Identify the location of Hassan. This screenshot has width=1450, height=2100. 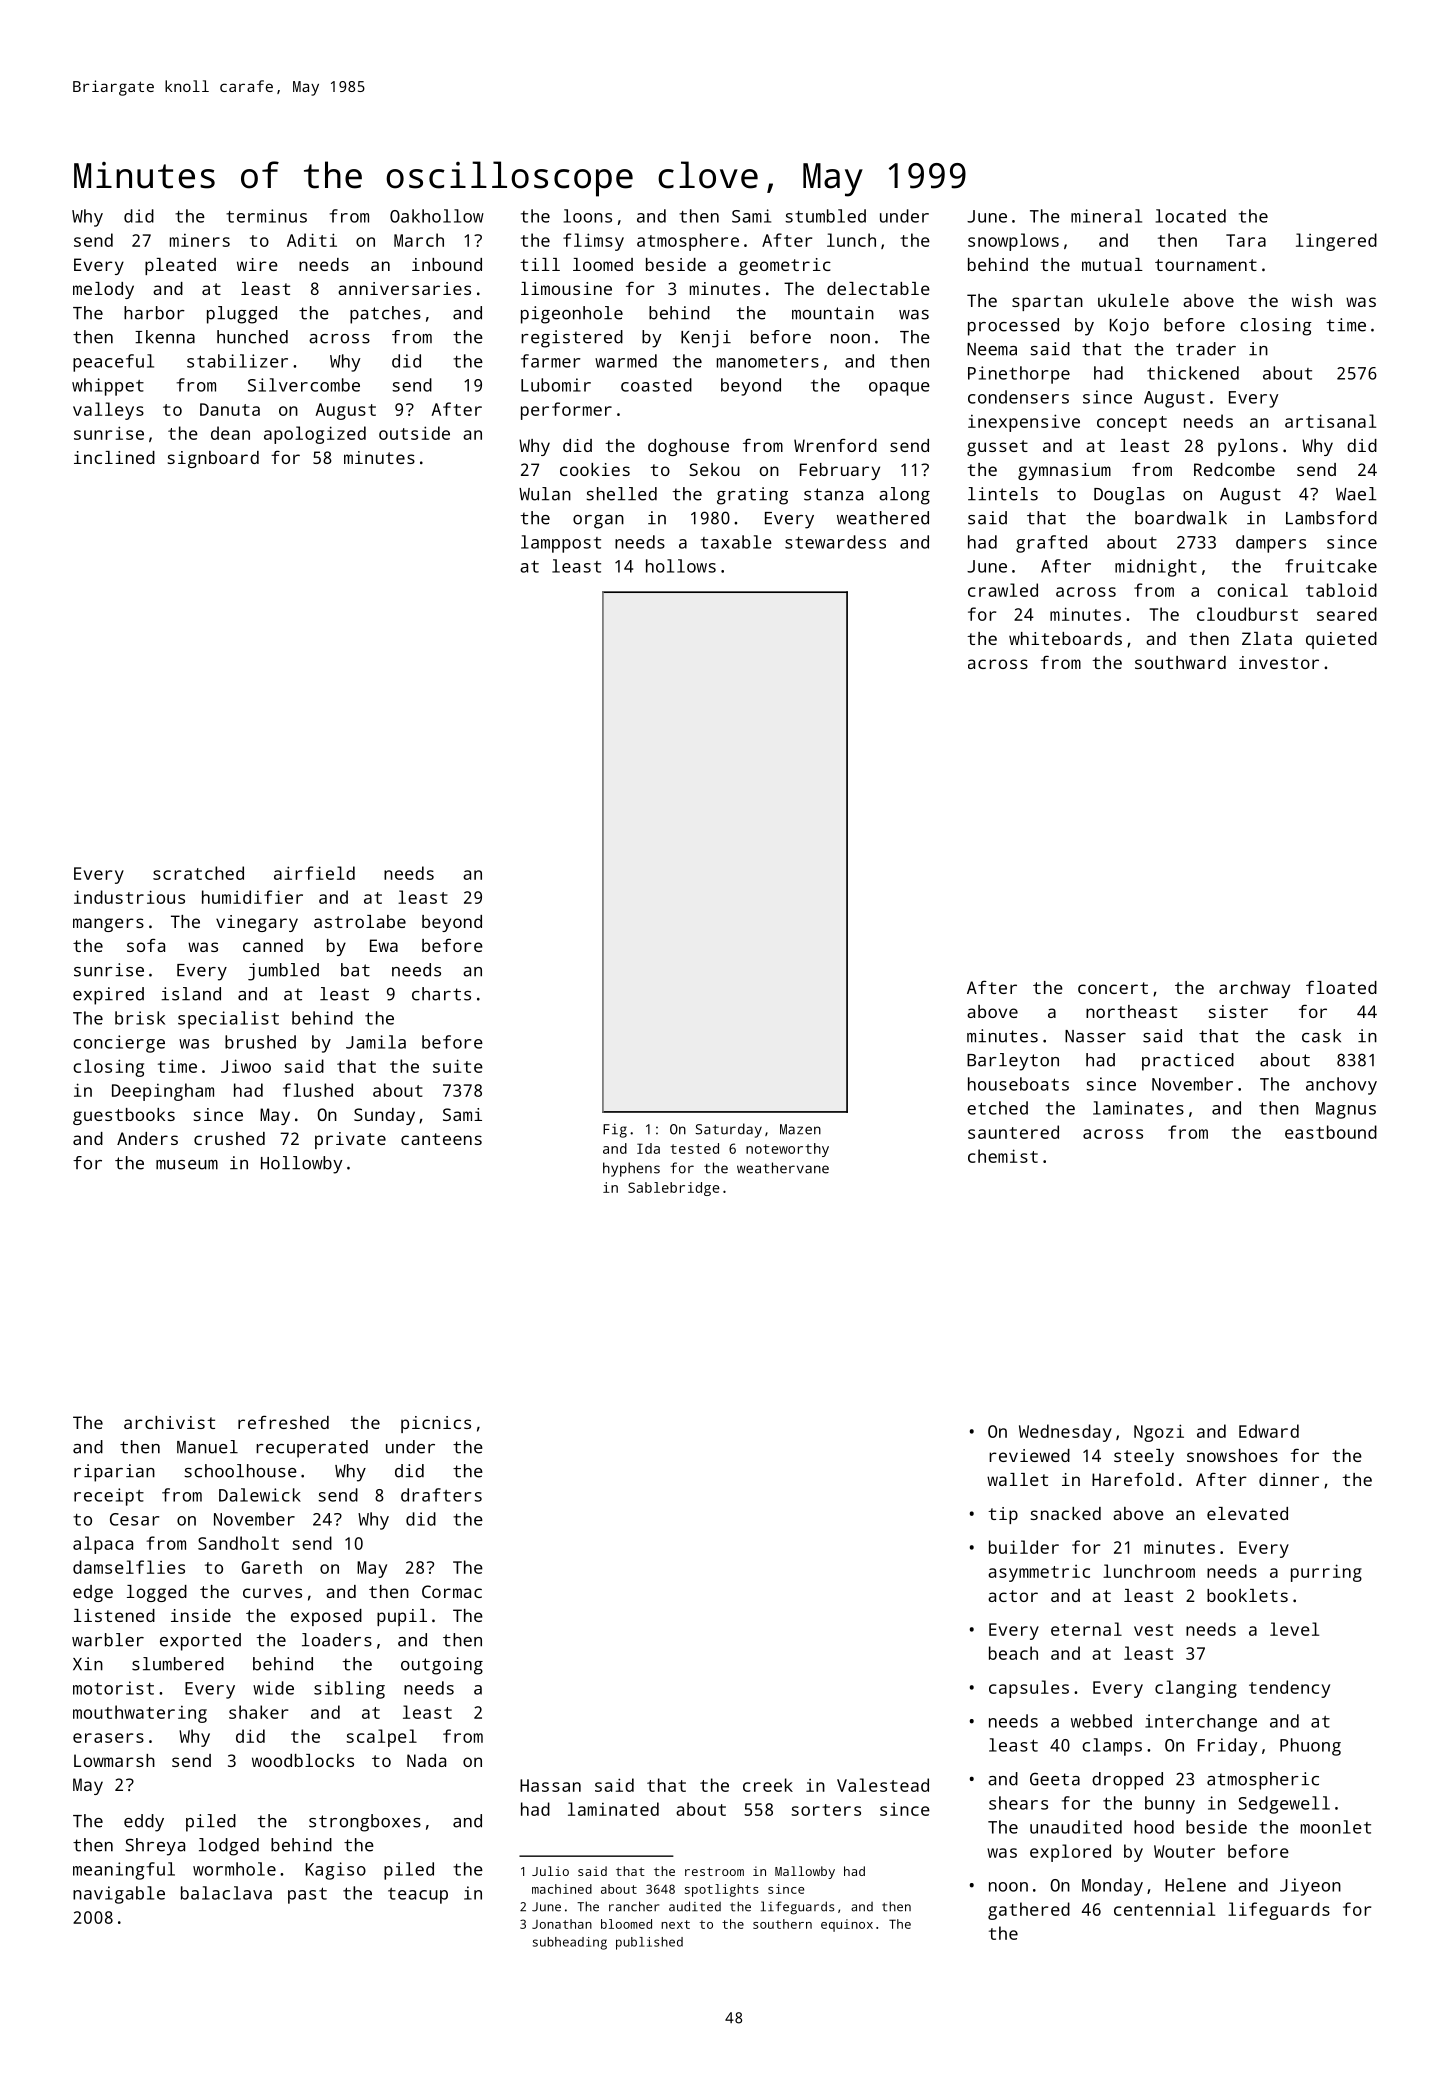
(550, 1785).
